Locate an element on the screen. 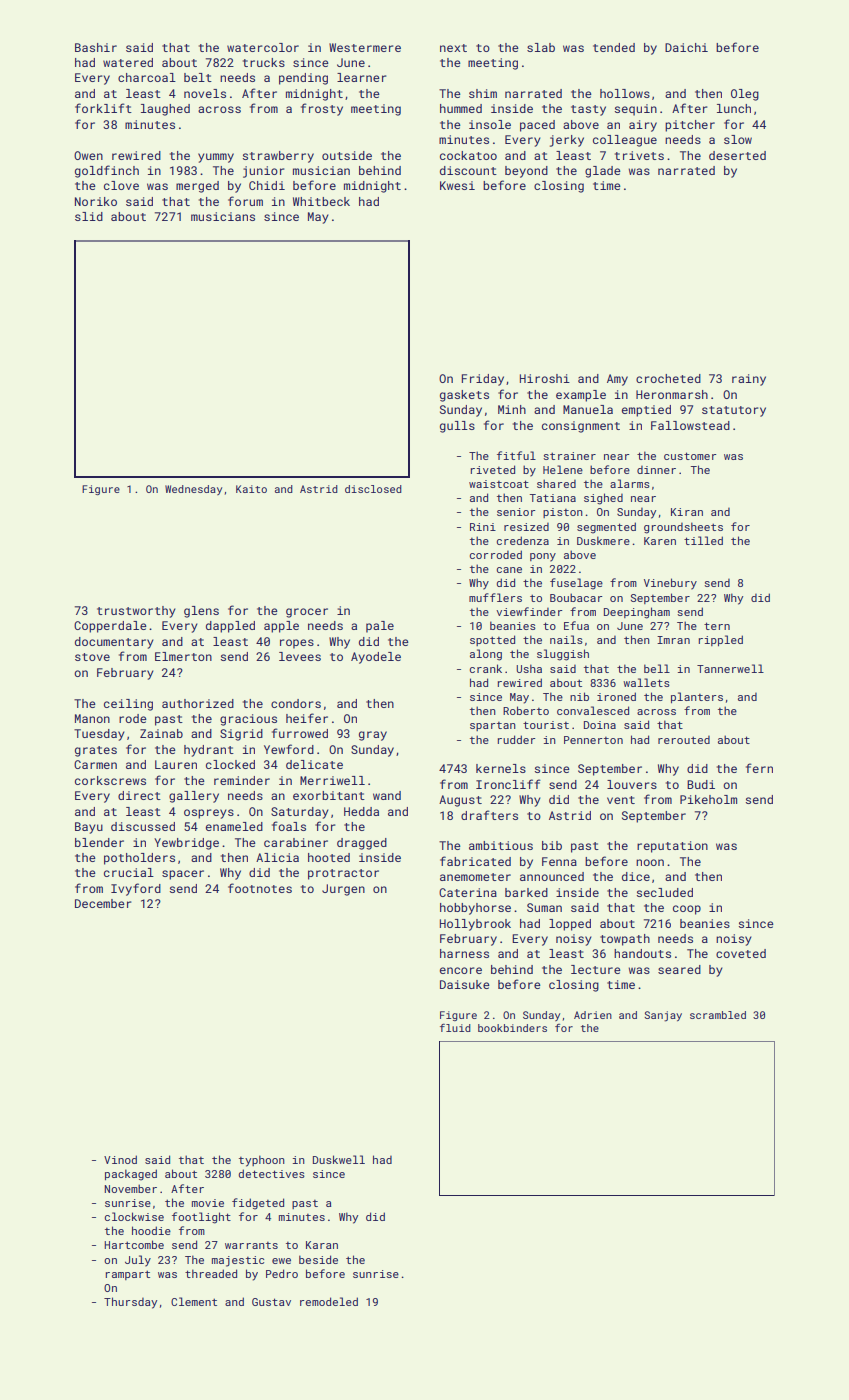 Image resolution: width=849 pixels, height=1400 pixels. crucial is located at coordinates (129, 872).
